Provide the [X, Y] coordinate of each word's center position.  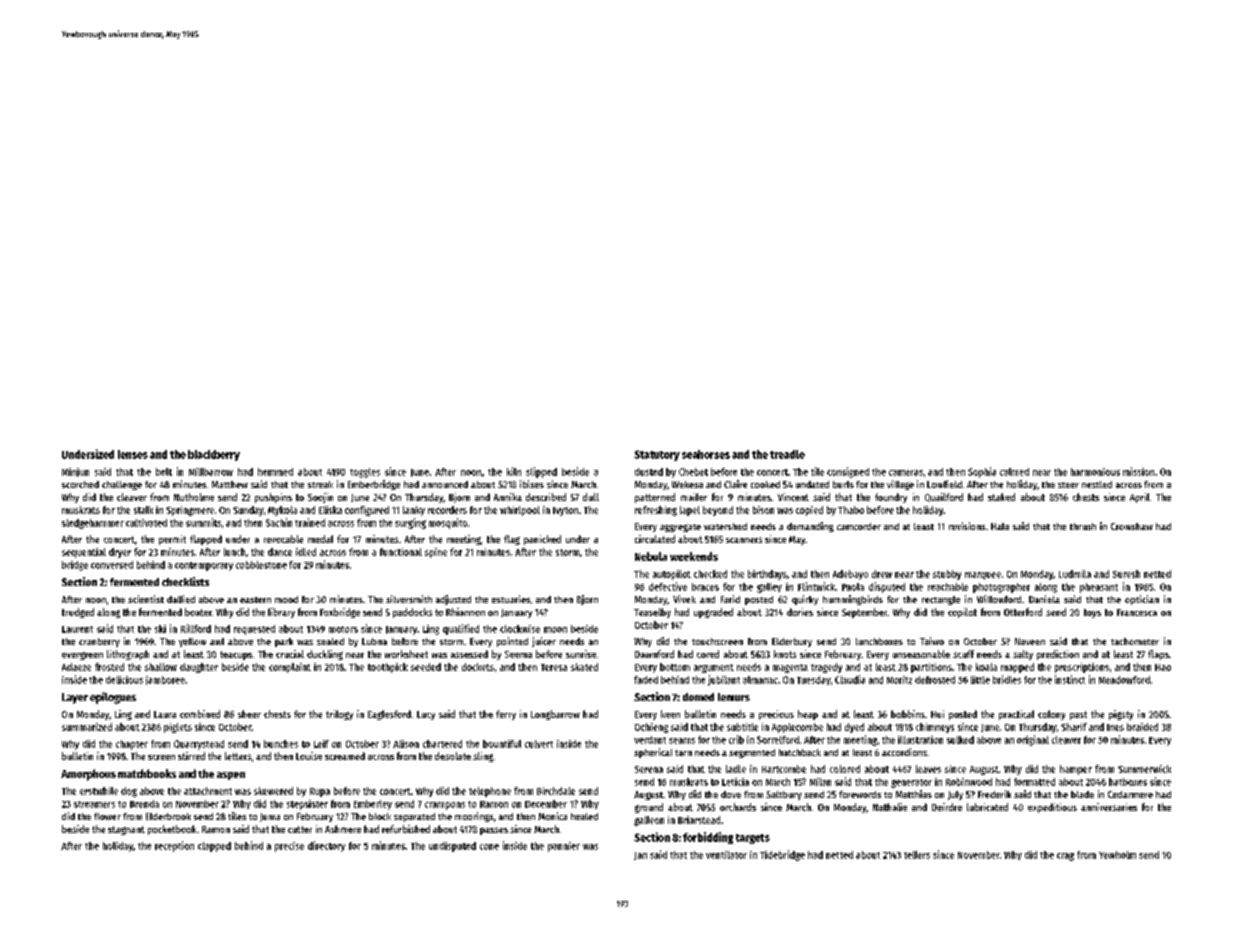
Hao [1163, 667]
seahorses [706, 454]
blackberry [214, 455]
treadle [787, 454]
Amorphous [88, 775]
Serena [649, 769]
